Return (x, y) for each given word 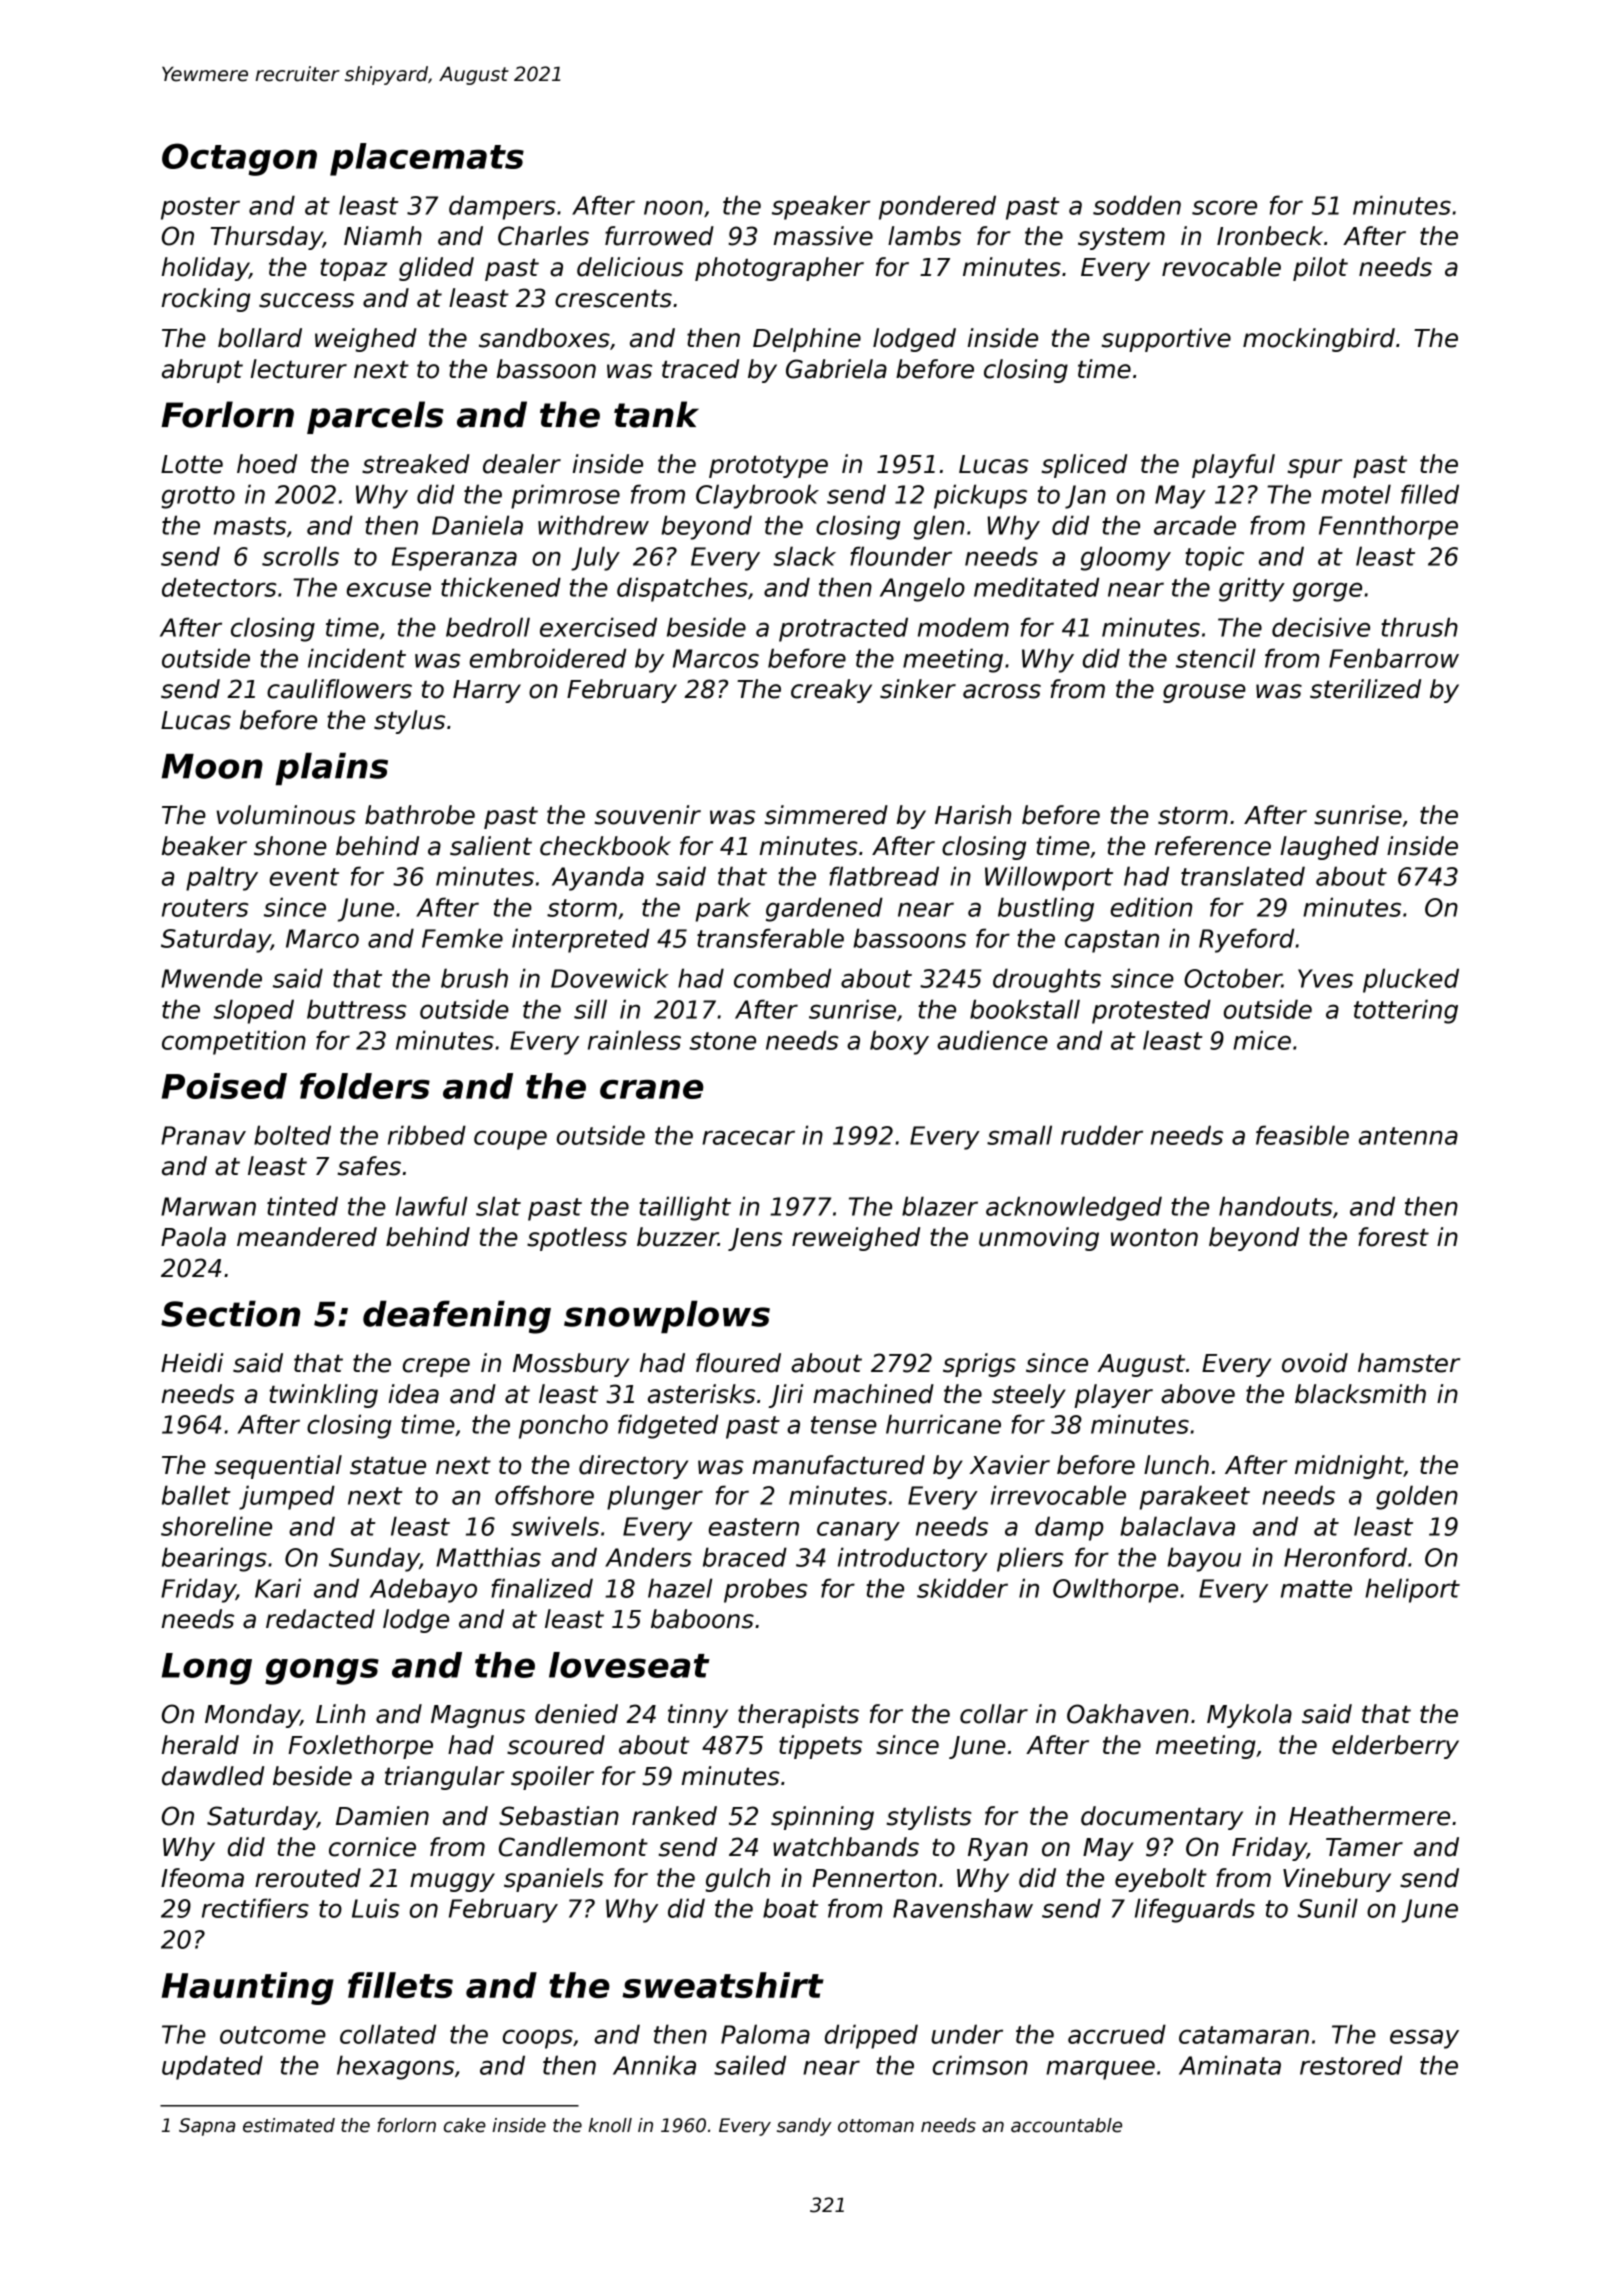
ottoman (876, 2126)
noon (673, 207)
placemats (427, 159)
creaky (831, 691)
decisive (1321, 627)
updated (212, 2067)
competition (234, 1042)
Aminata (1230, 2065)
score (1224, 207)
